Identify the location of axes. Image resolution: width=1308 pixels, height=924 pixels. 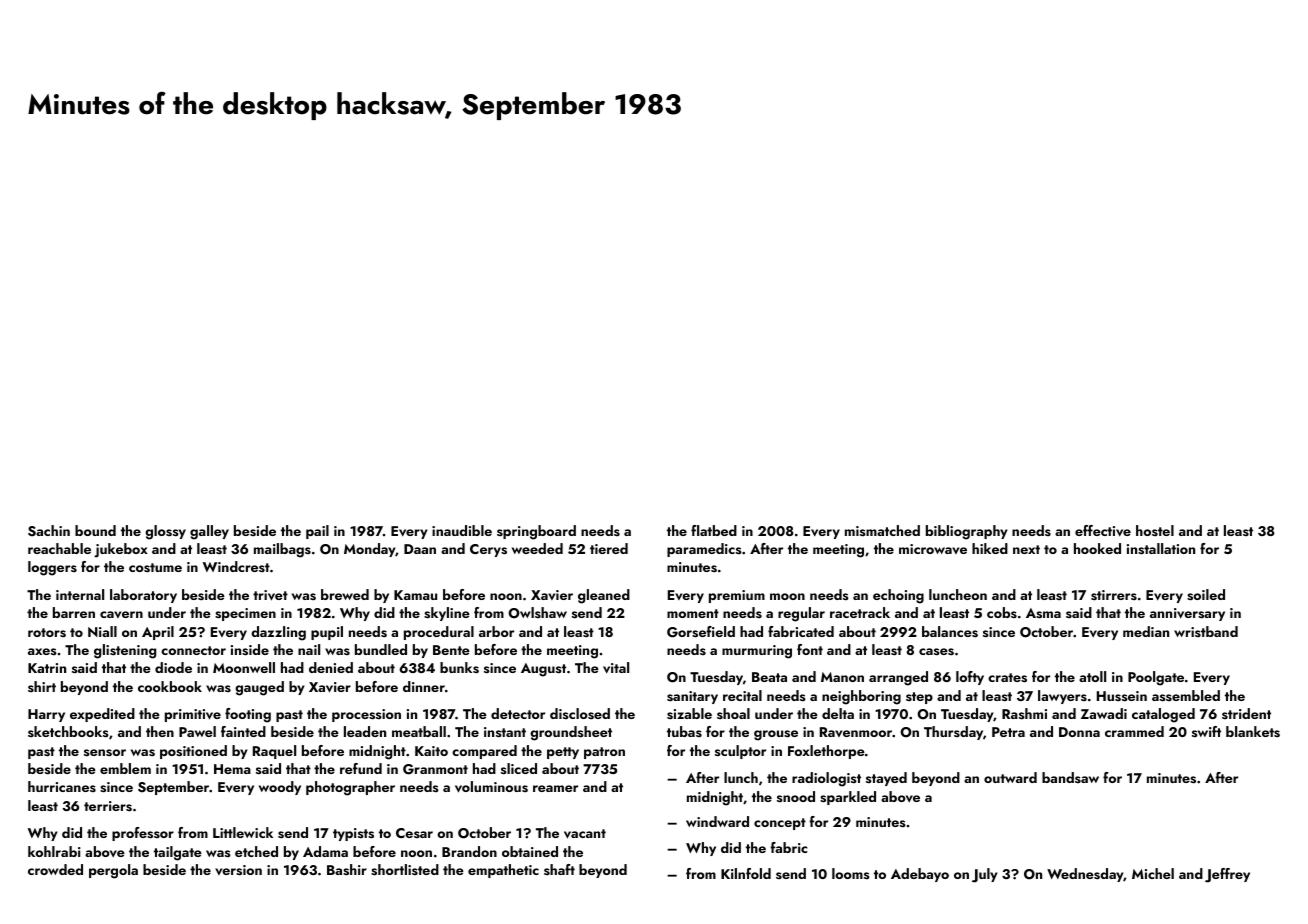
(42, 651).
